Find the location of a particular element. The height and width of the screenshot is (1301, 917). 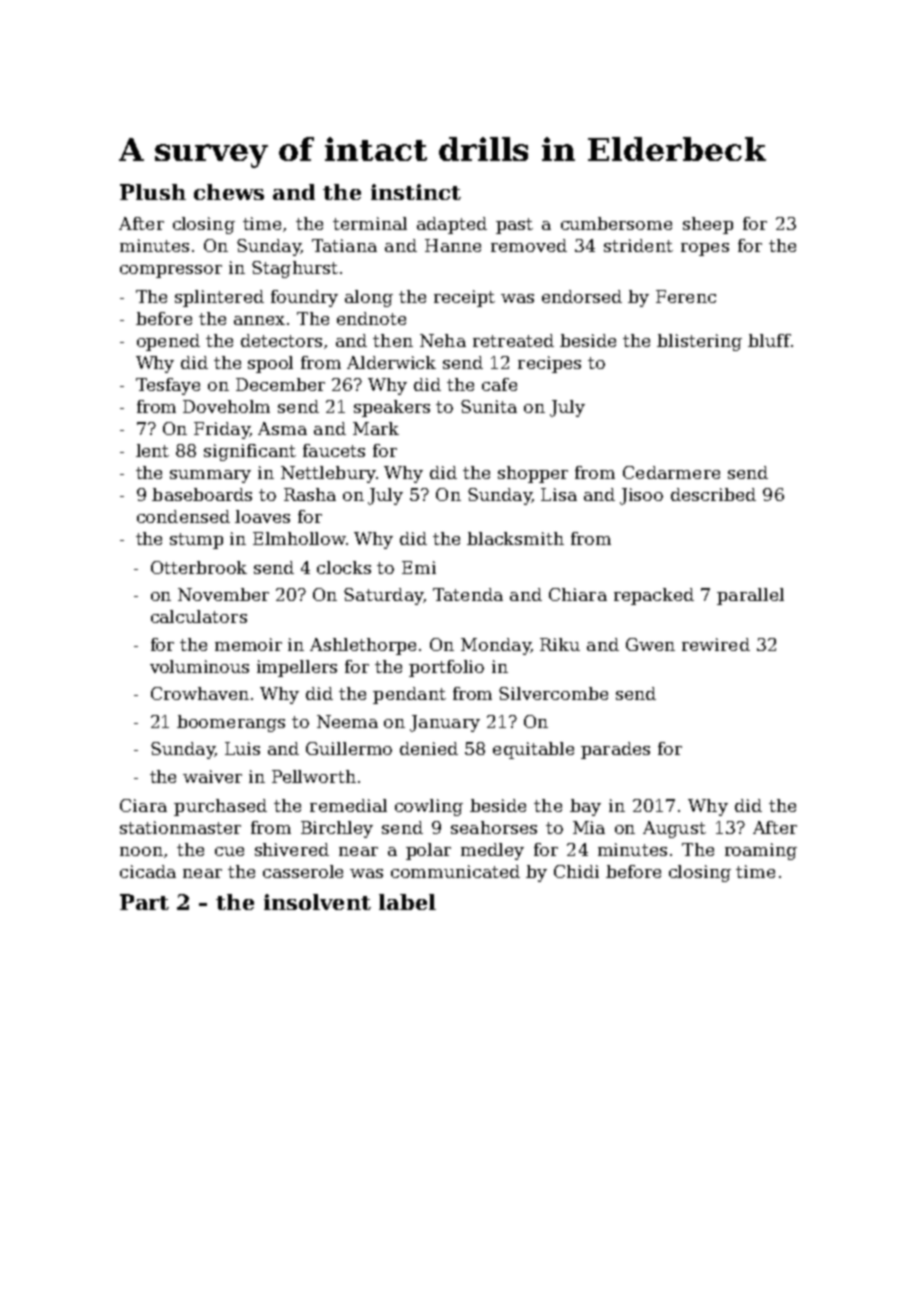

label is located at coordinates (407, 902).
